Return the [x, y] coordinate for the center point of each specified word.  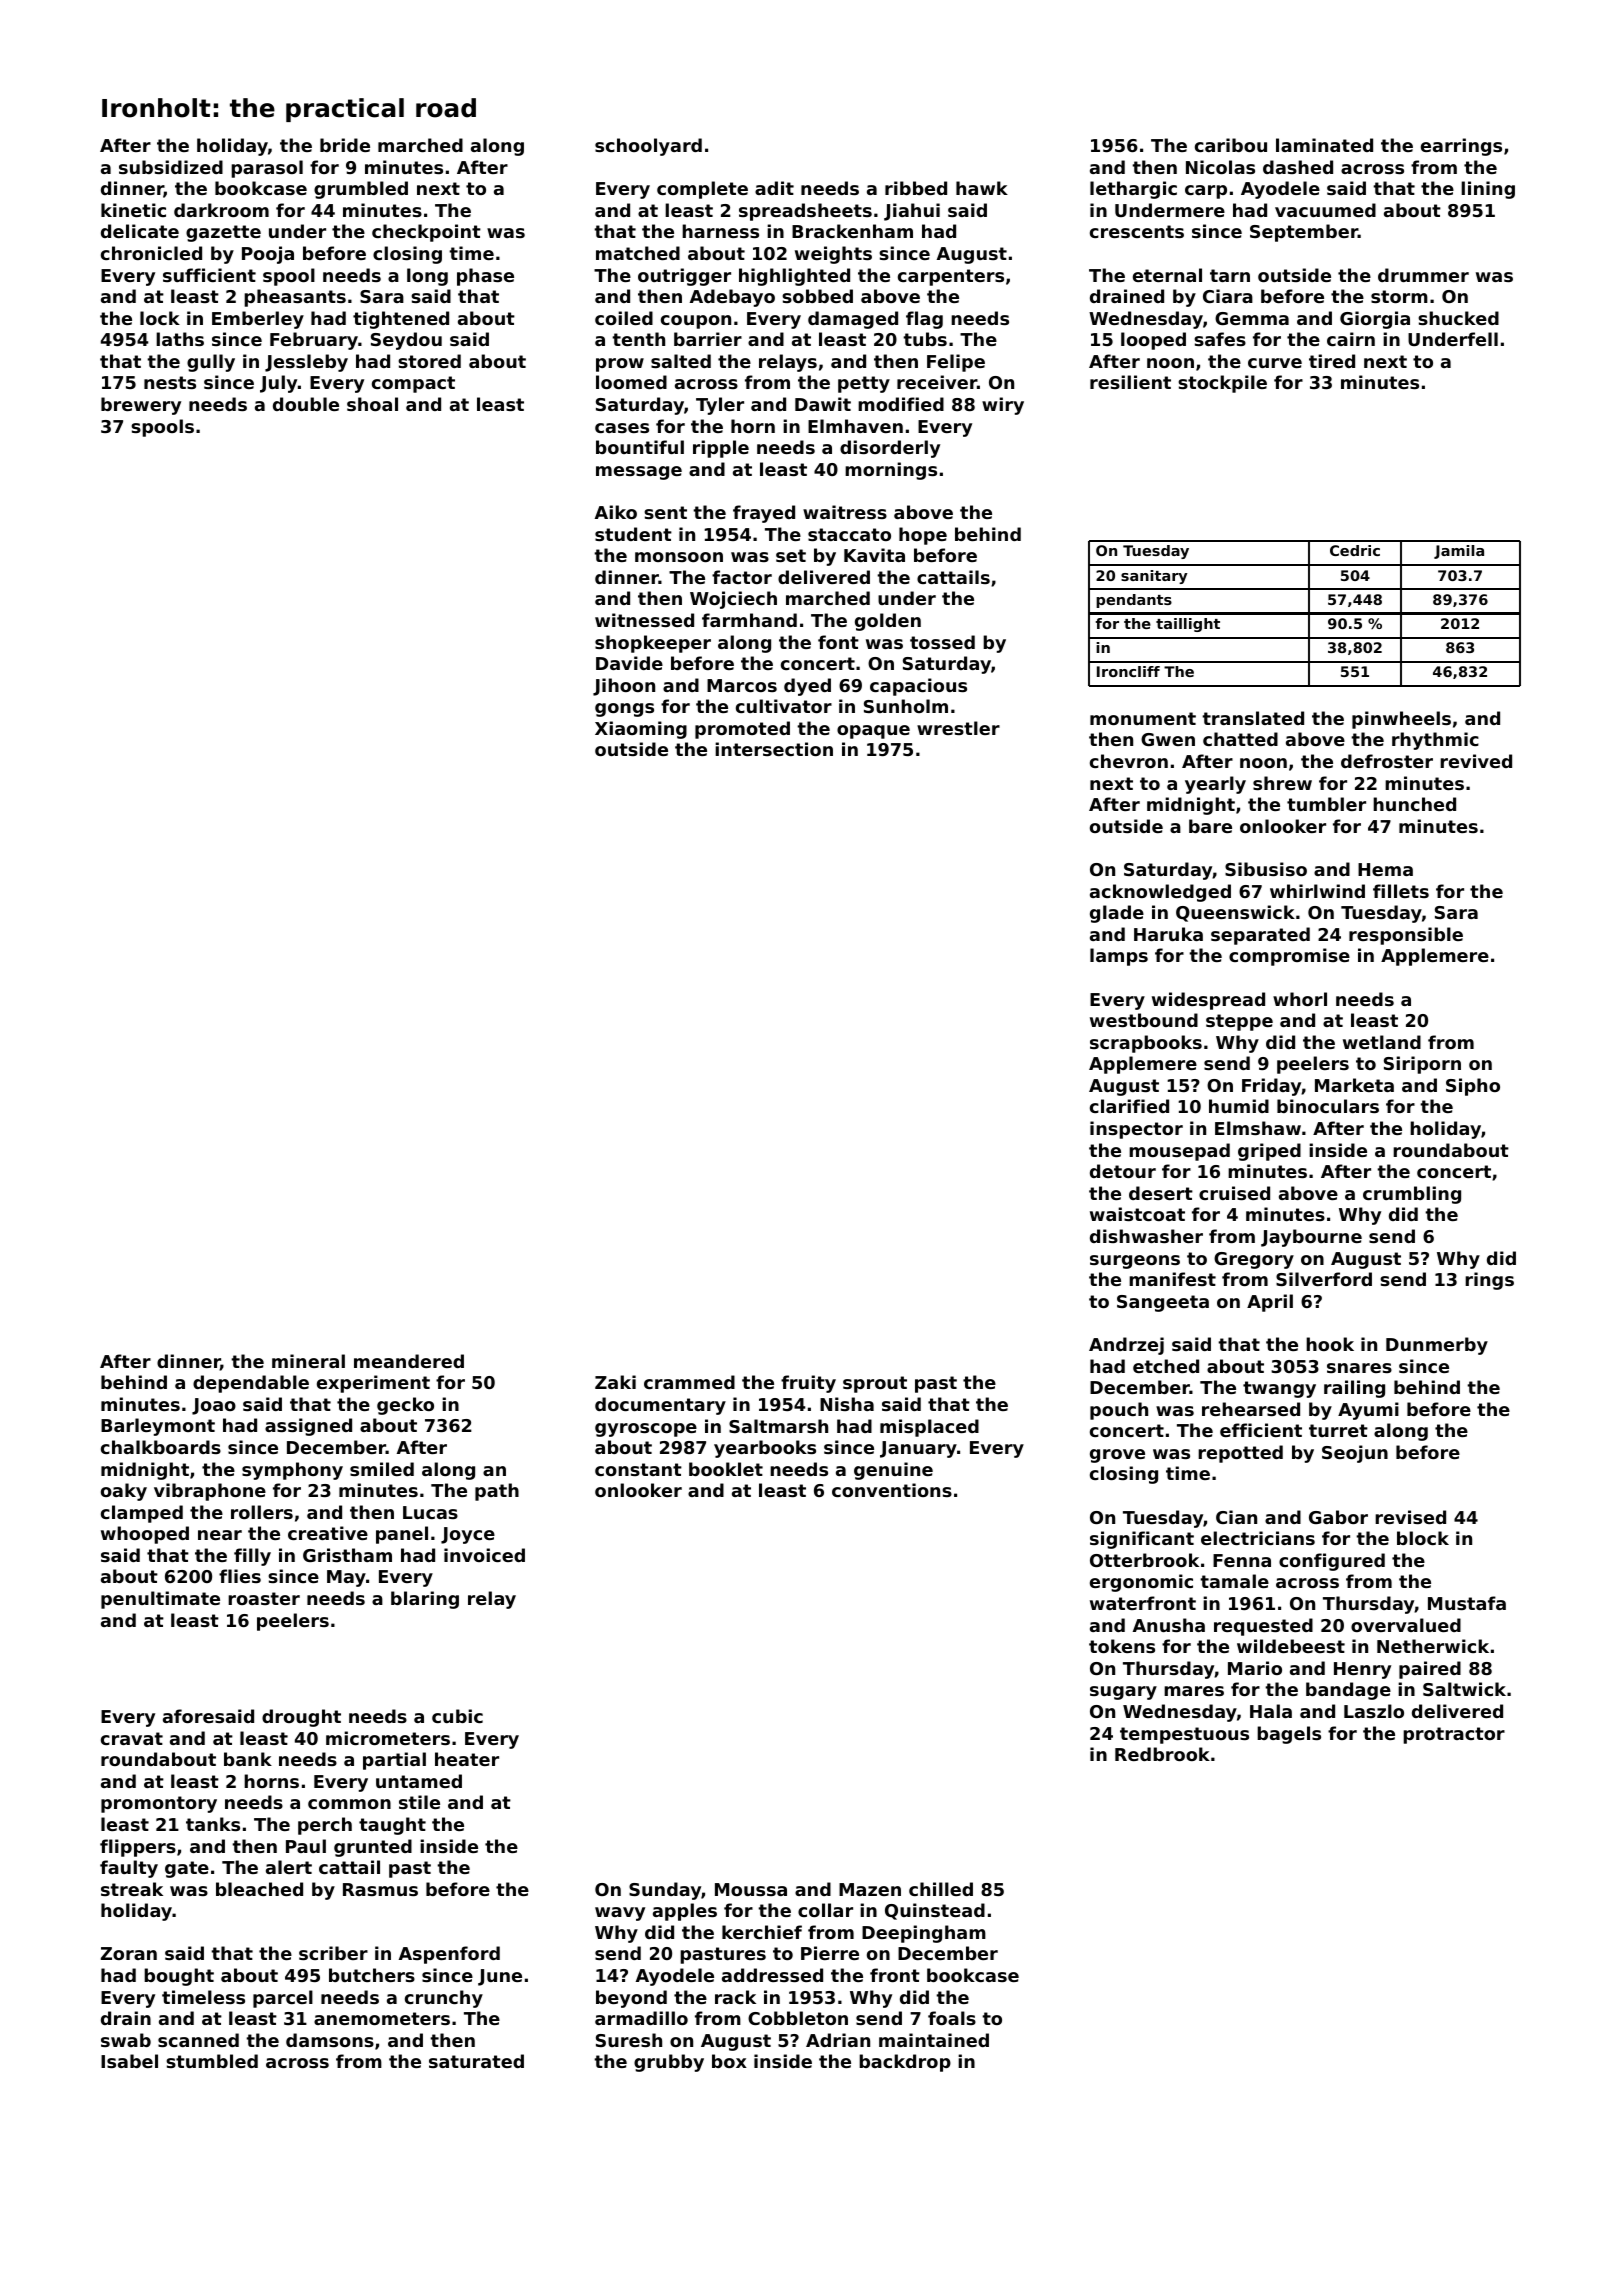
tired [1332, 361]
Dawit [823, 404]
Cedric [1355, 550]
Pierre [830, 1953]
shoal [372, 404]
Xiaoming [641, 730]
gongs [624, 710]
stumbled [212, 2061]
